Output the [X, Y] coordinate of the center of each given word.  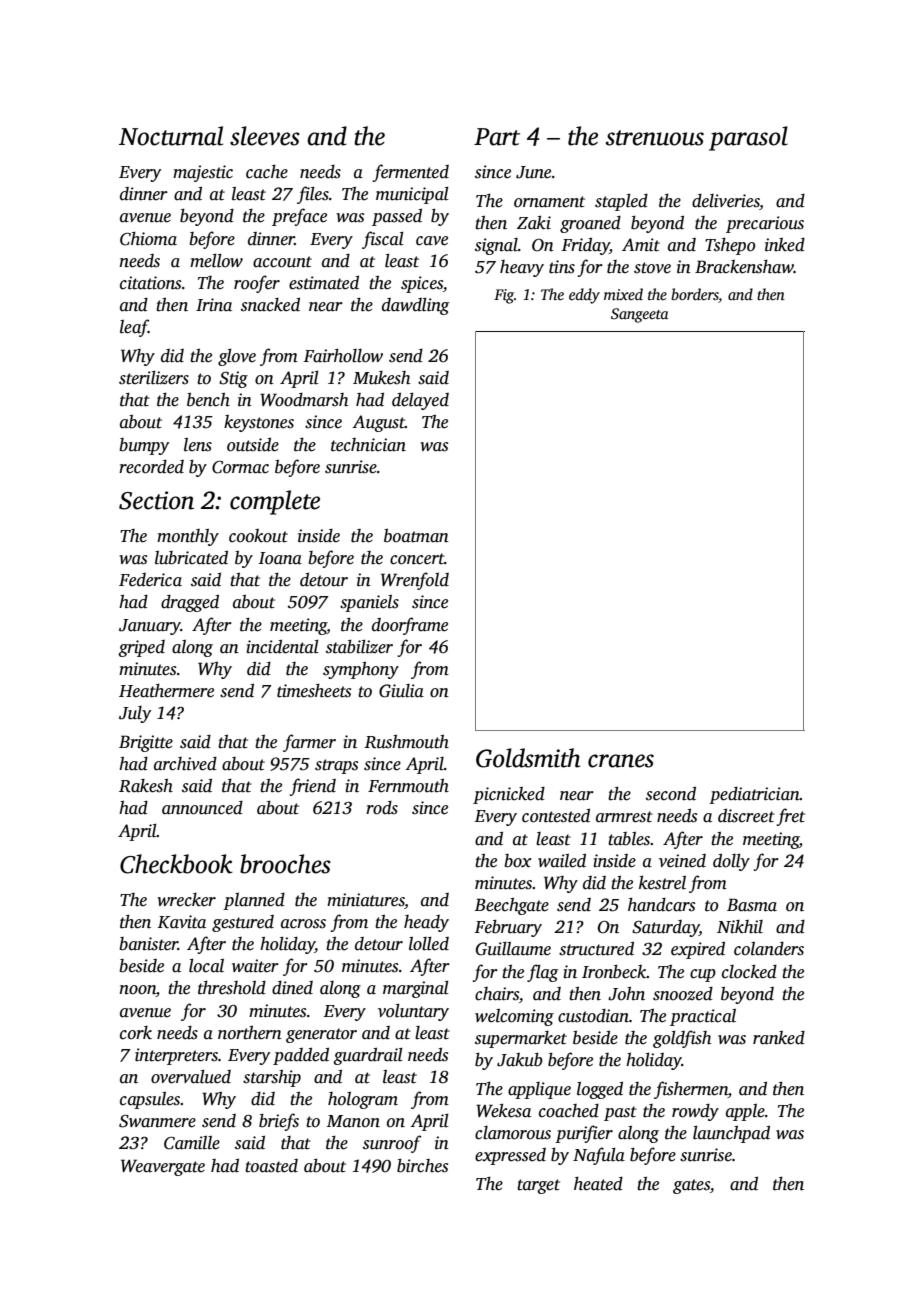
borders [695, 295]
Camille [192, 1143]
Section [156, 500]
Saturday [665, 928]
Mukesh [381, 378]
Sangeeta [640, 315]
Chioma [148, 239]
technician [368, 445]
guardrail [368, 1056]
